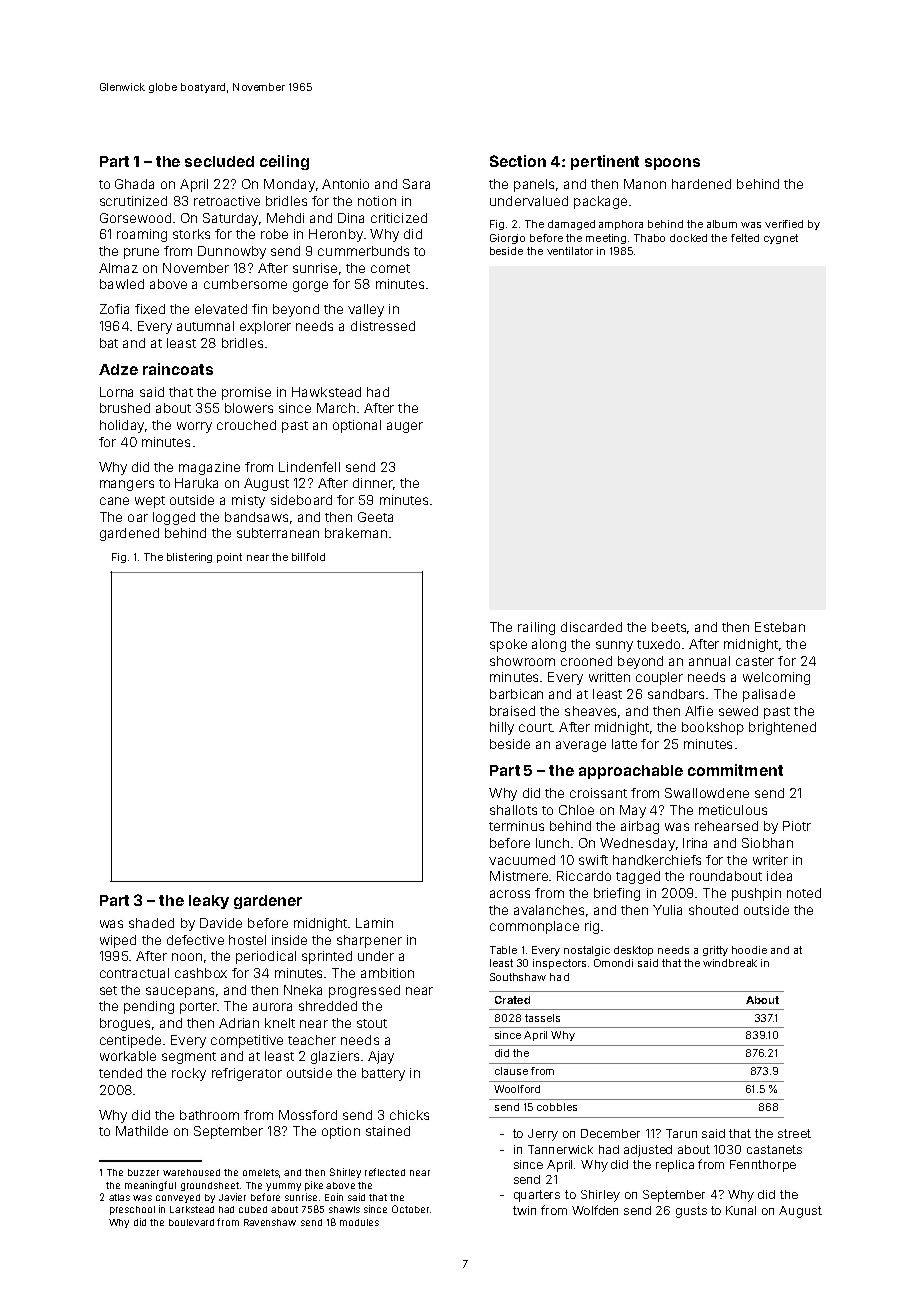 This page has width=924, height=1311. I want to click on Lindenfell, so click(309, 467).
